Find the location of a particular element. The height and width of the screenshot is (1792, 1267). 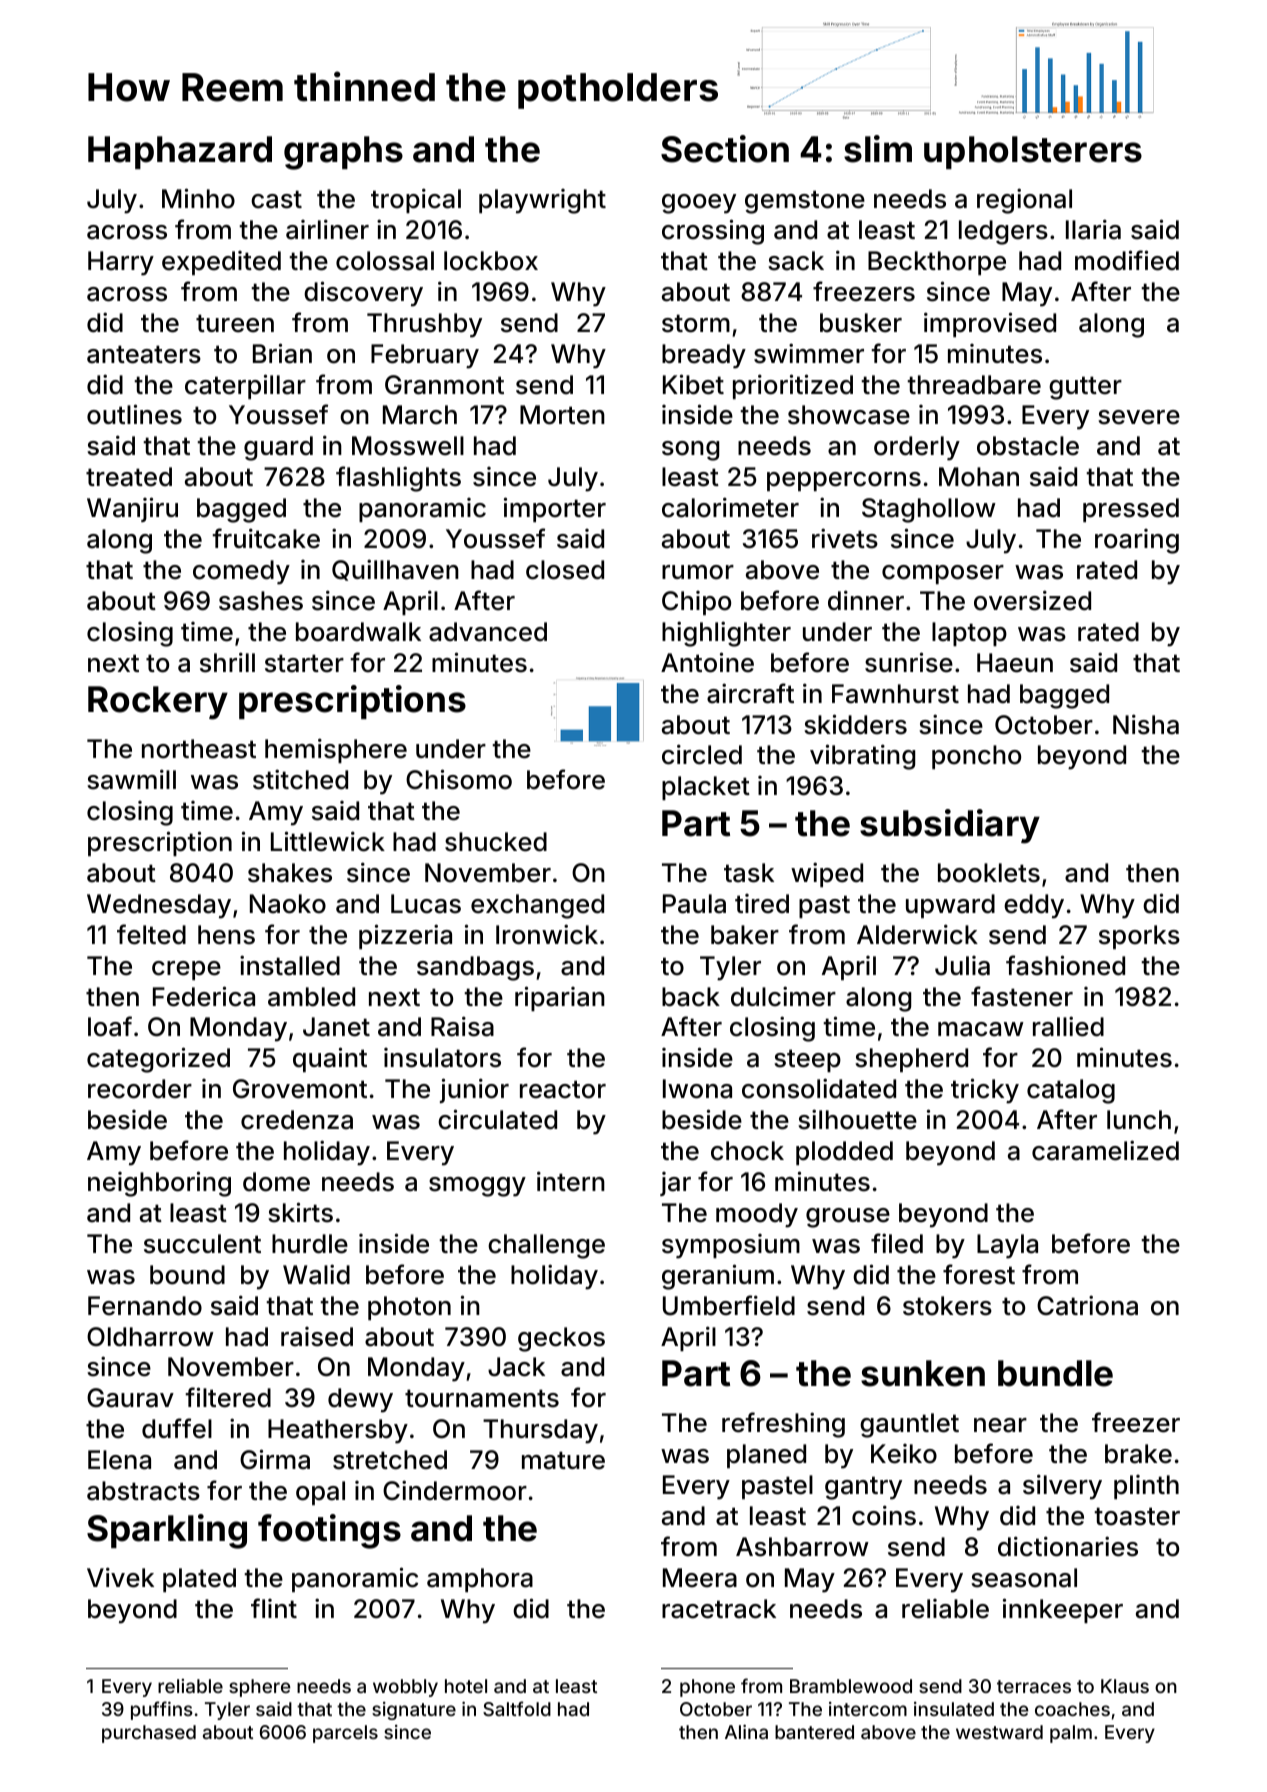

plated is located at coordinates (199, 1580).
